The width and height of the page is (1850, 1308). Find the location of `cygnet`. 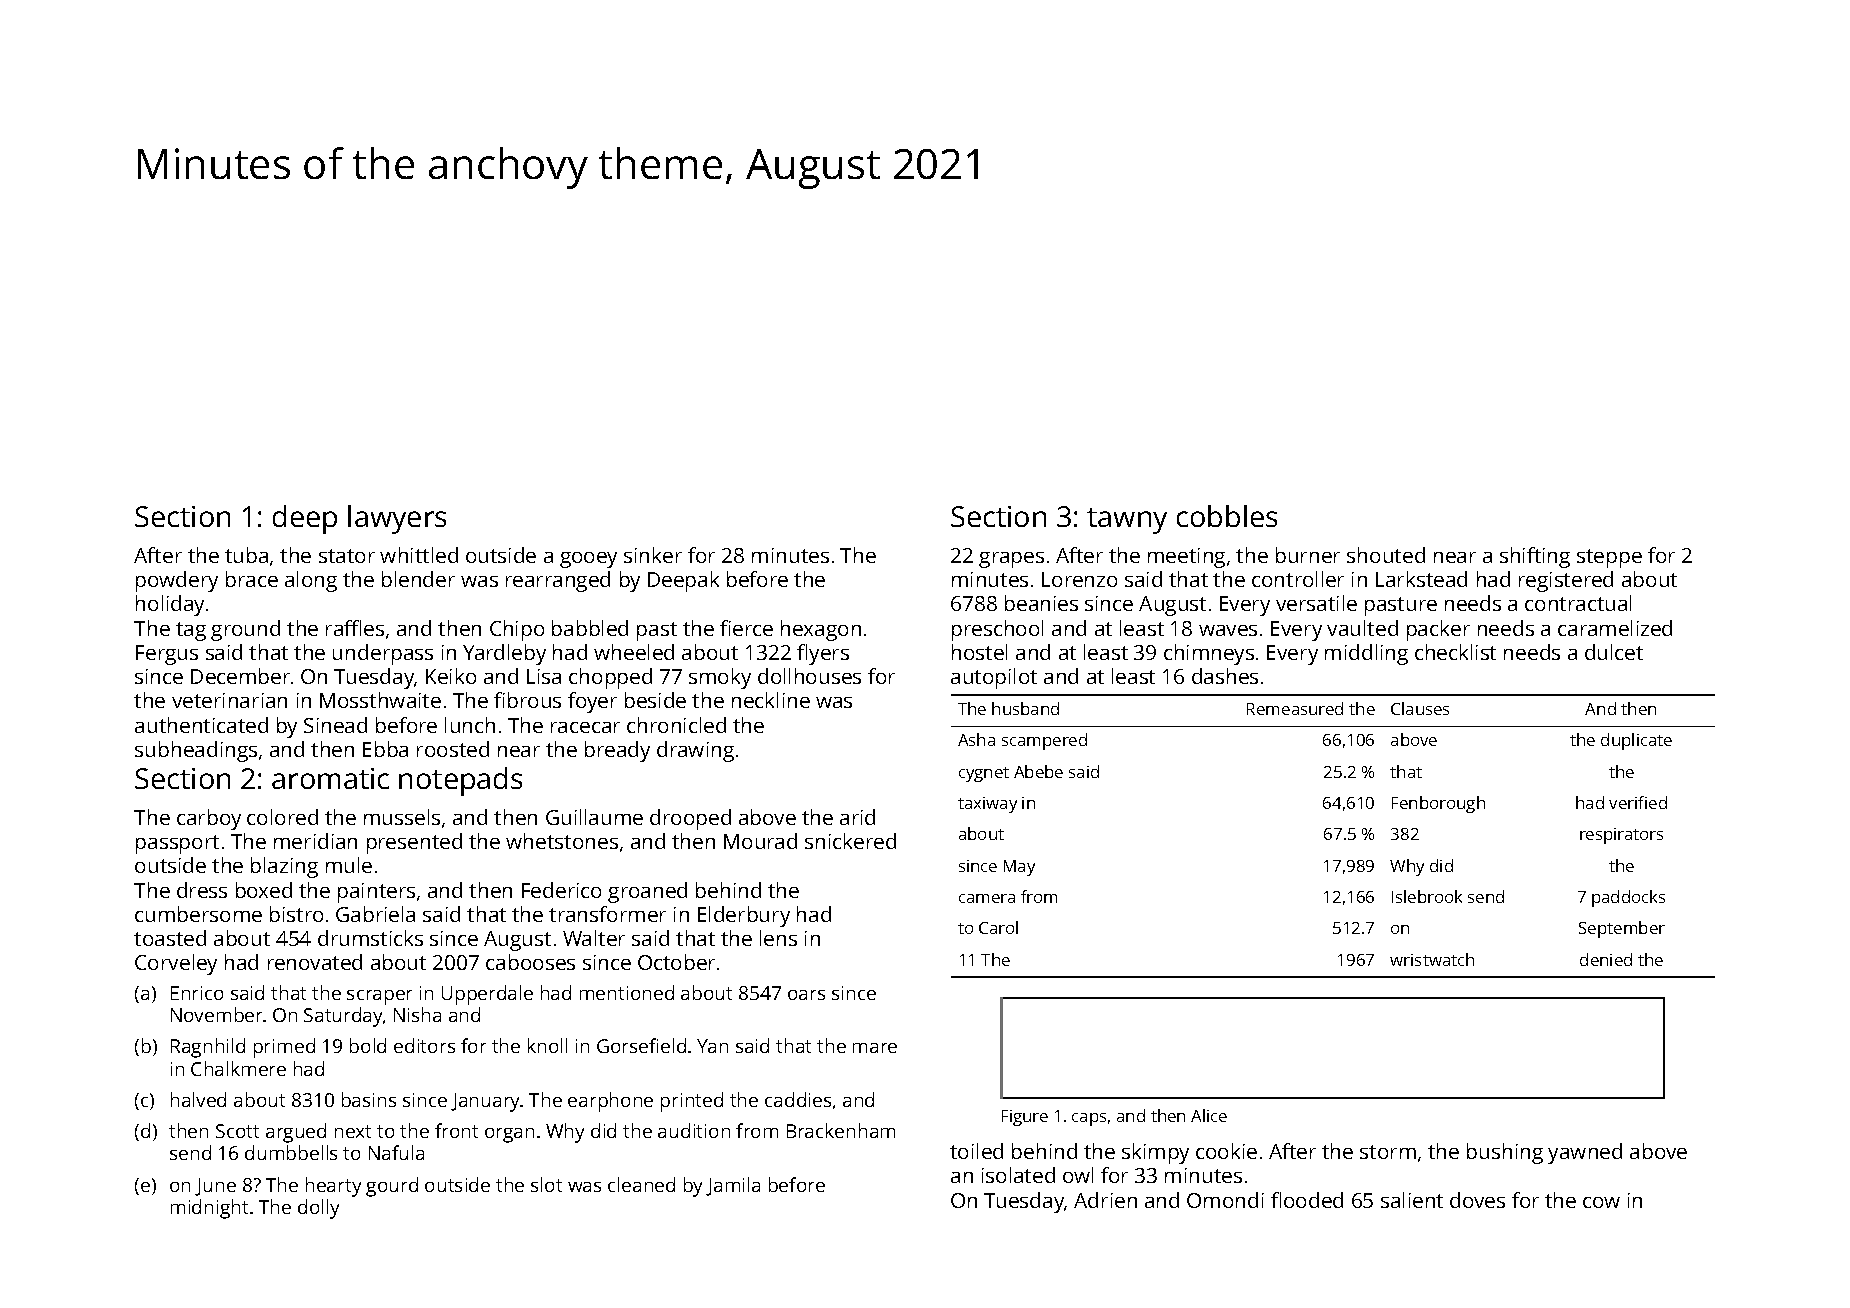

cygnet is located at coordinates (984, 774).
